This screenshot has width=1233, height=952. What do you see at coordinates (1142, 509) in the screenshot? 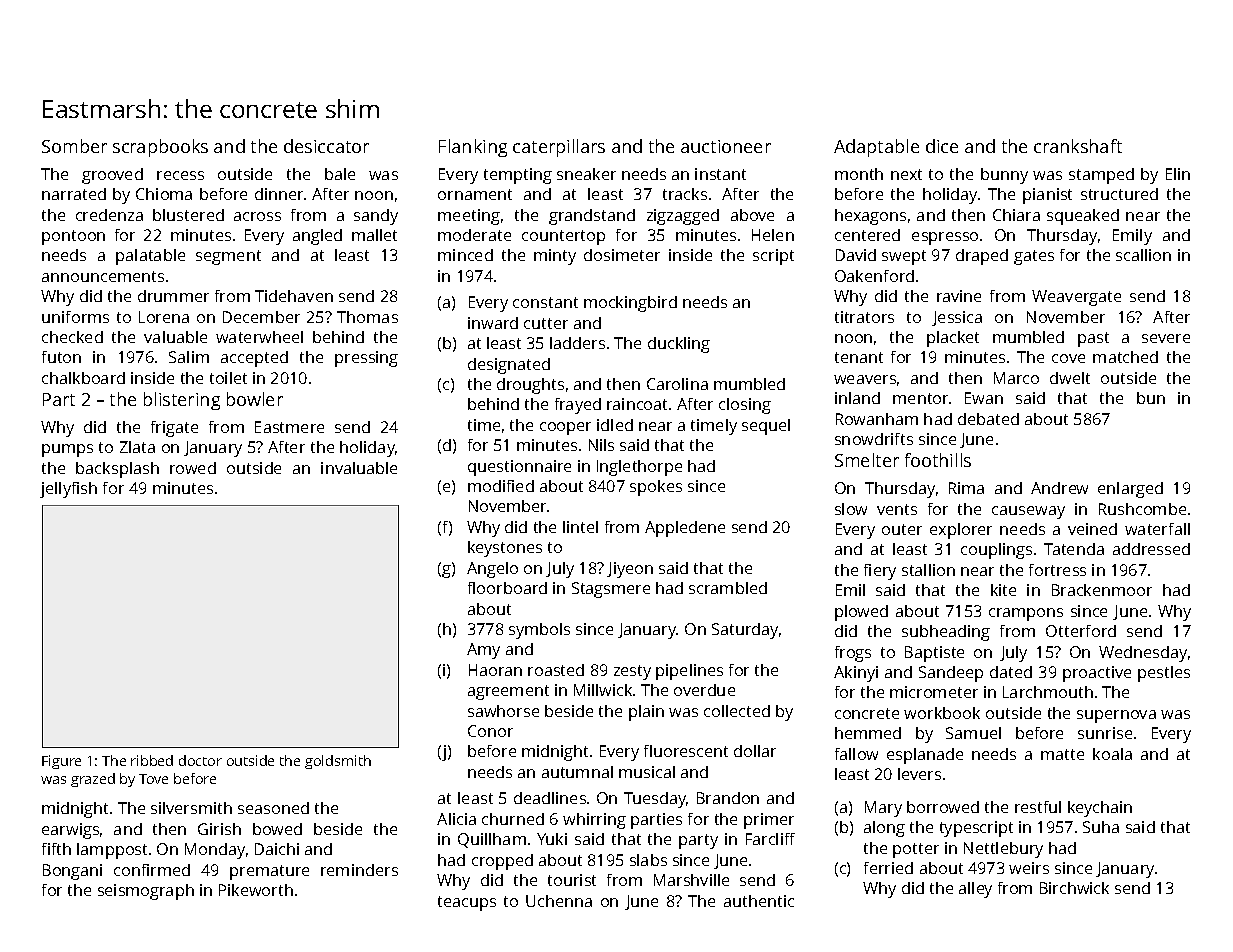
I see `Rushcombe` at bounding box center [1142, 509].
